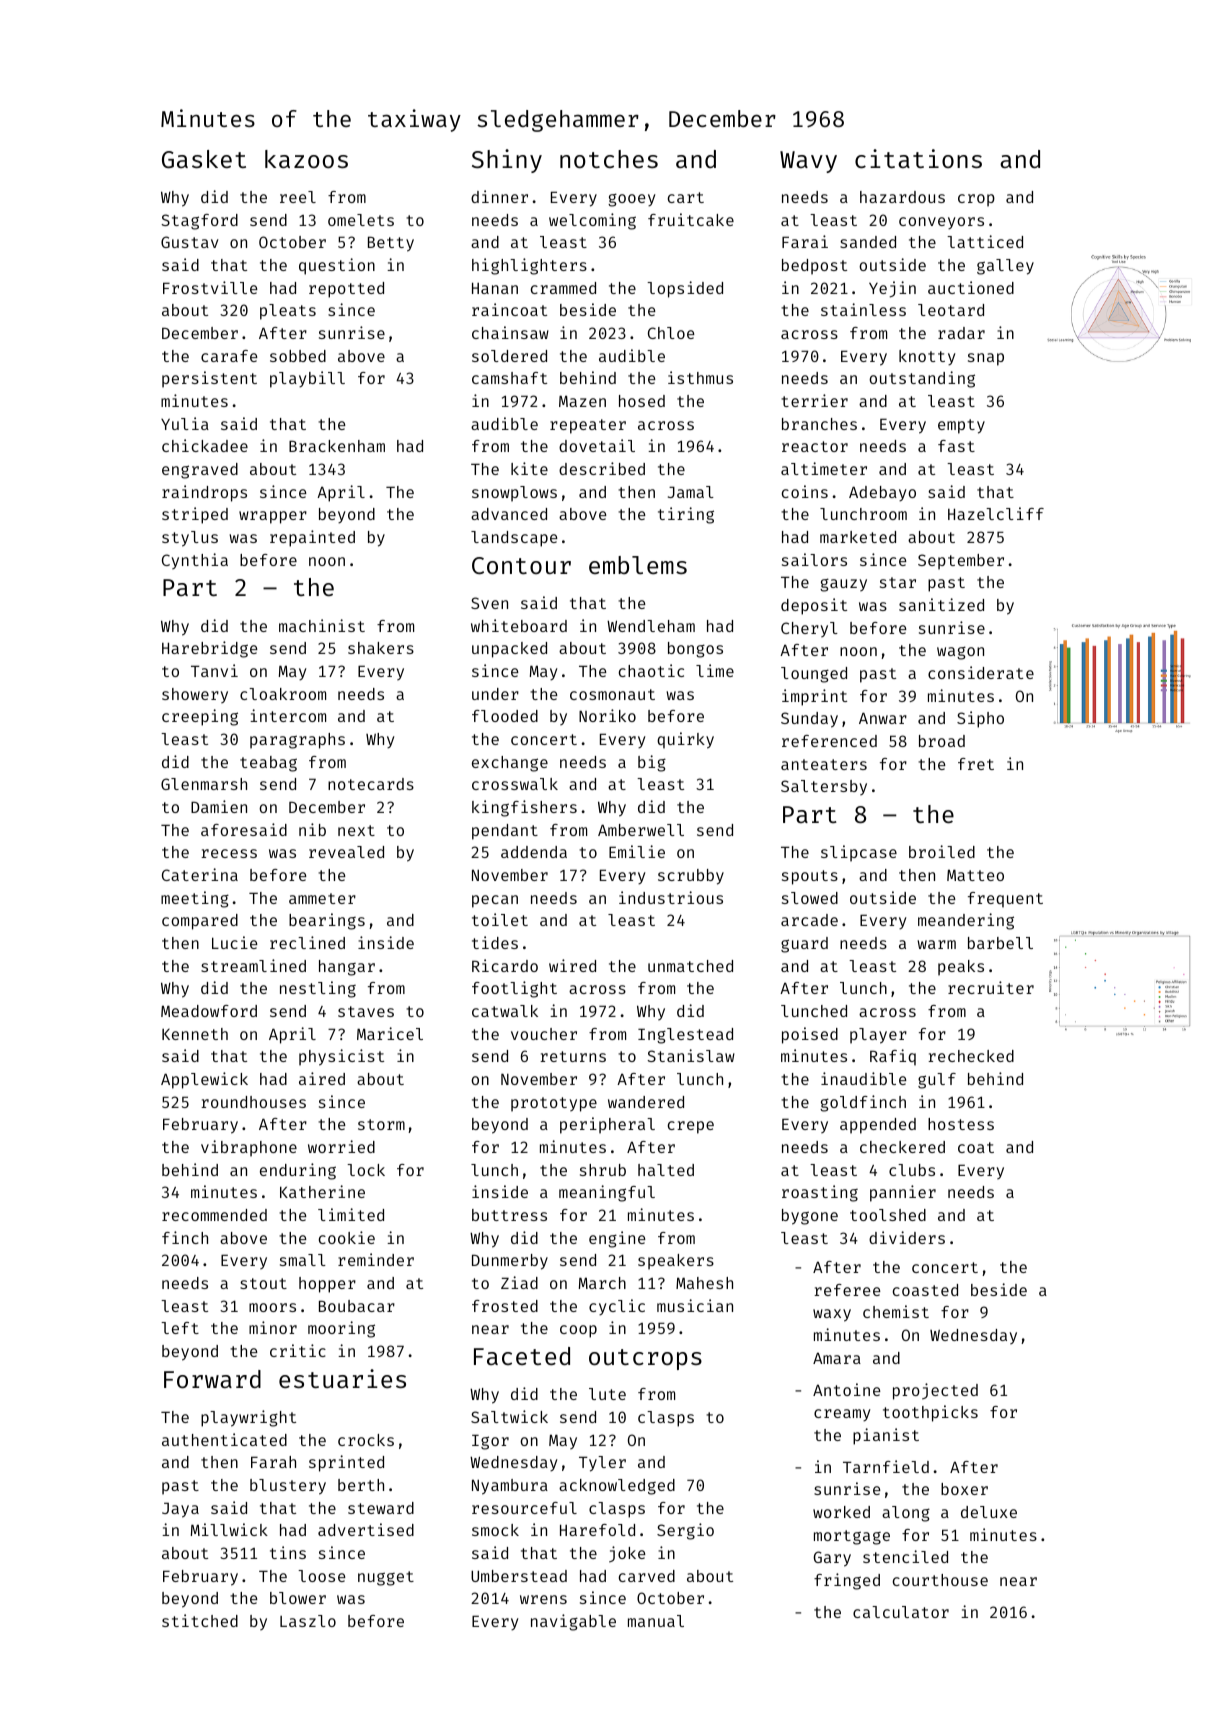 This page has height=1716, width=1213. Describe the element at coordinates (1005, 900) in the page. I see `frequent` at that location.
